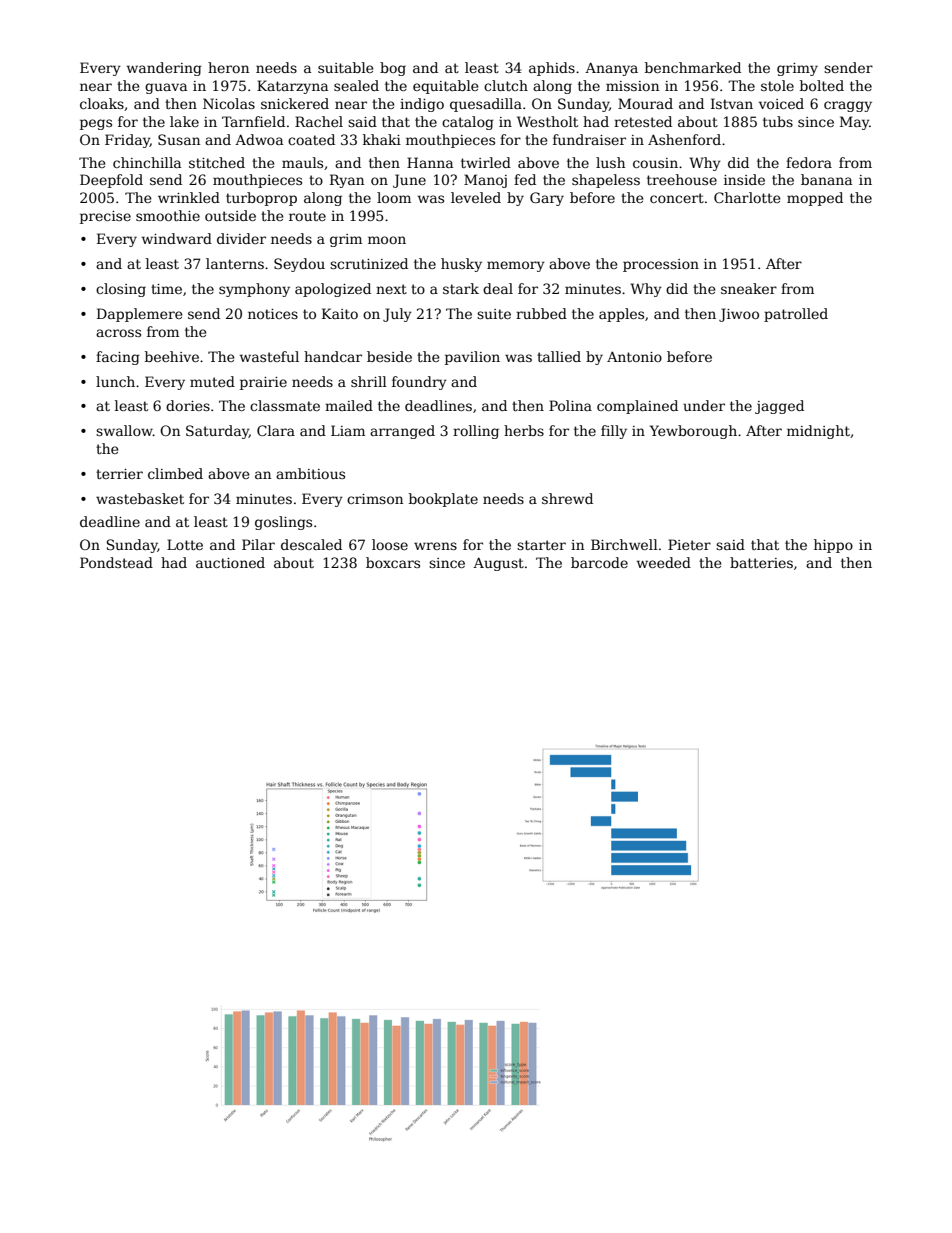  I want to click on Nicolas, so click(229, 103).
